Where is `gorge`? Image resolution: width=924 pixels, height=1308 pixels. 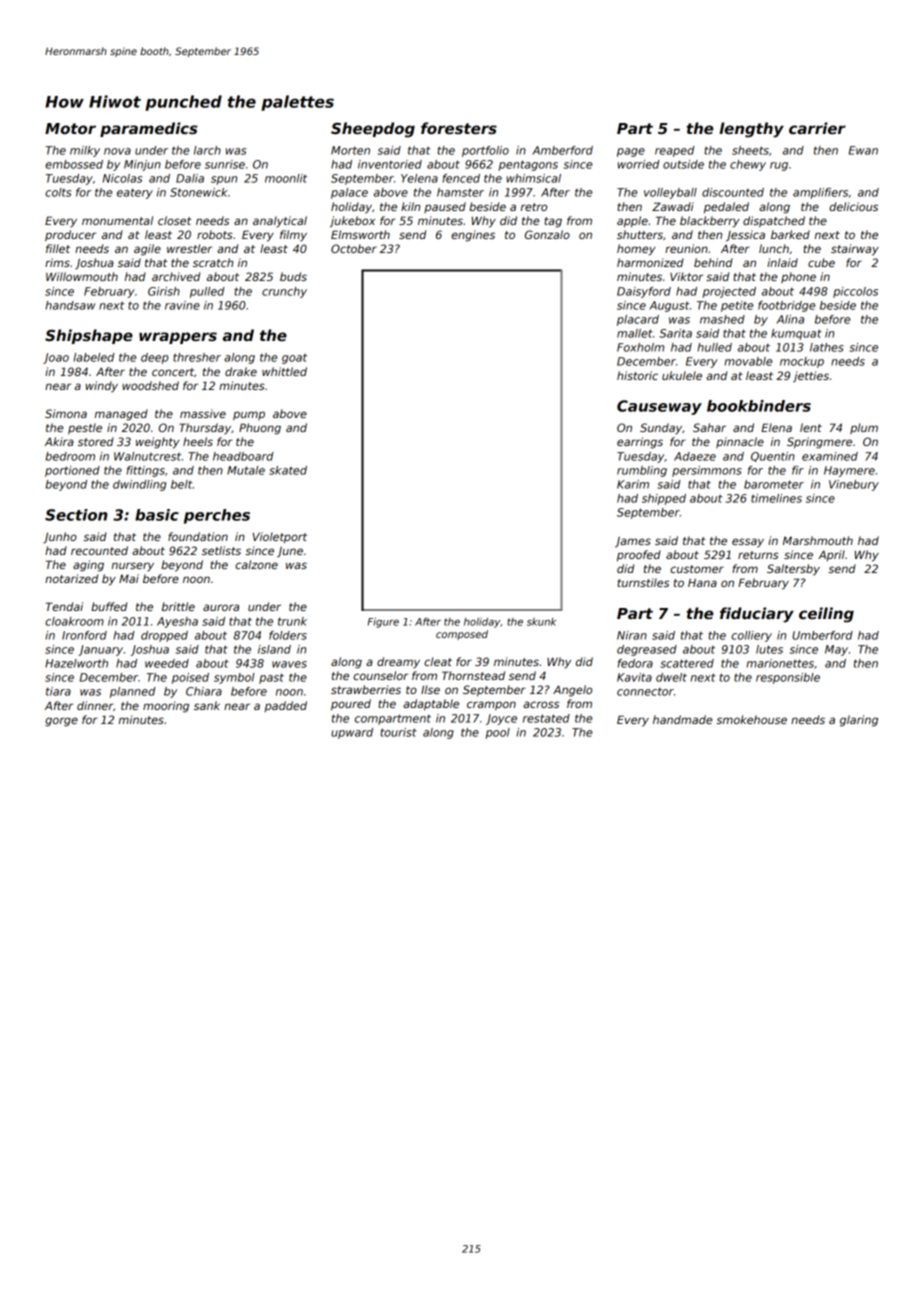 gorge is located at coordinates (61, 722).
